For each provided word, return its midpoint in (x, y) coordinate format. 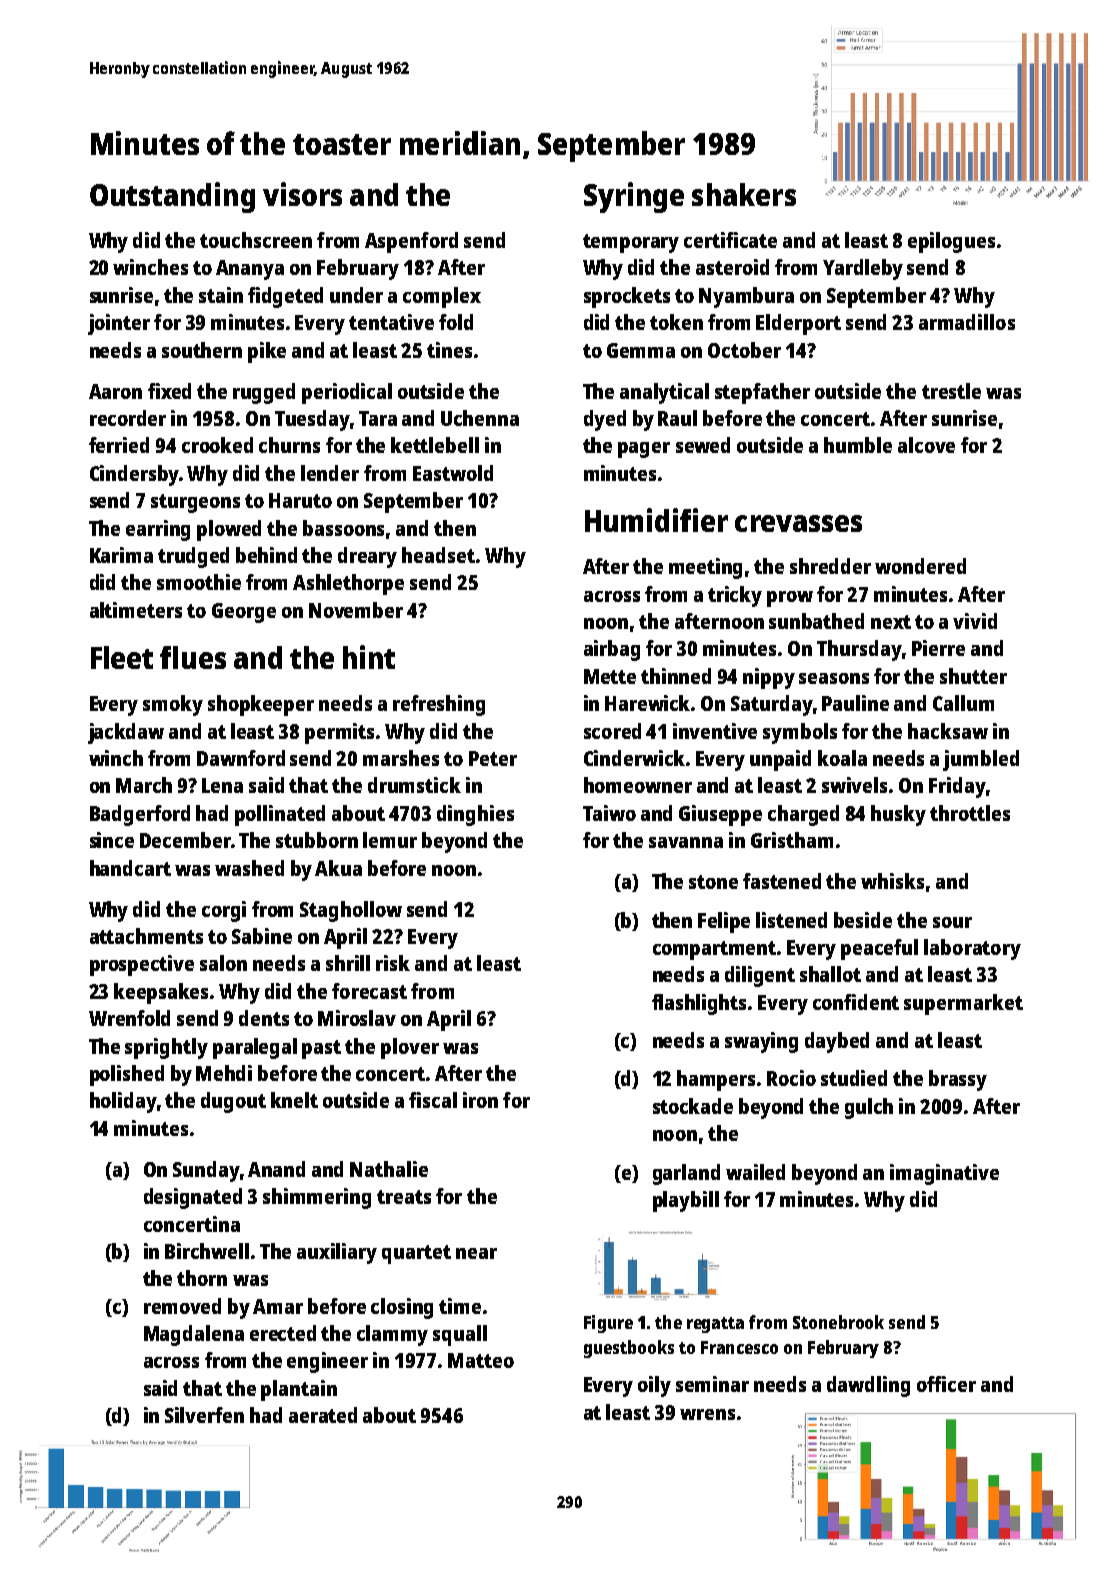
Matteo (481, 1360)
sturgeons (195, 503)
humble (858, 445)
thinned (676, 676)
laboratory (972, 949)
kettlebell (435, 445)
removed (182, 1306)
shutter (973, 676)
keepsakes (161, 993)
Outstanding (172, 197)
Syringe (634, 197)
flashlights (699, 1004)
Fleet (122, 657)
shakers (744, 194)
